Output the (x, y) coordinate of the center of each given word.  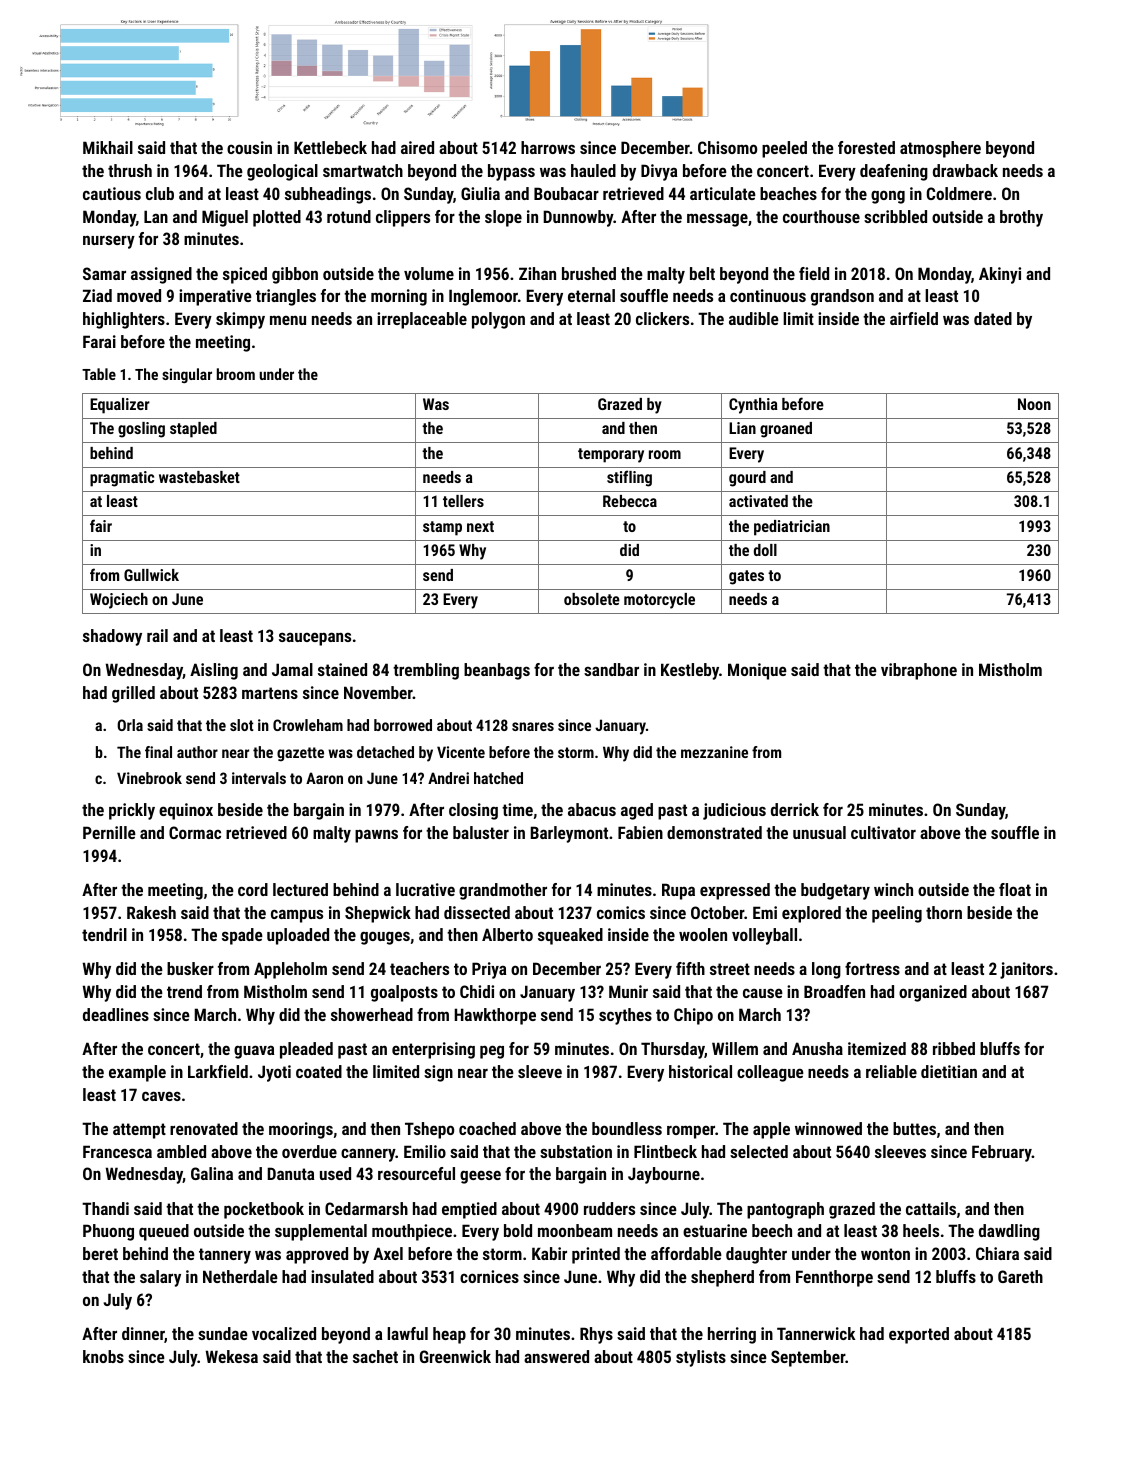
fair (101, 525)
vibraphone (919, 671)
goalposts (404, 993)
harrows (548, 147)
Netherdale (240, 1276)
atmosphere (940, 149)
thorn (944, 912)
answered (556, 1356)
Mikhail (108, 147)
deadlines (116, 1014)
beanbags (497, 671)
